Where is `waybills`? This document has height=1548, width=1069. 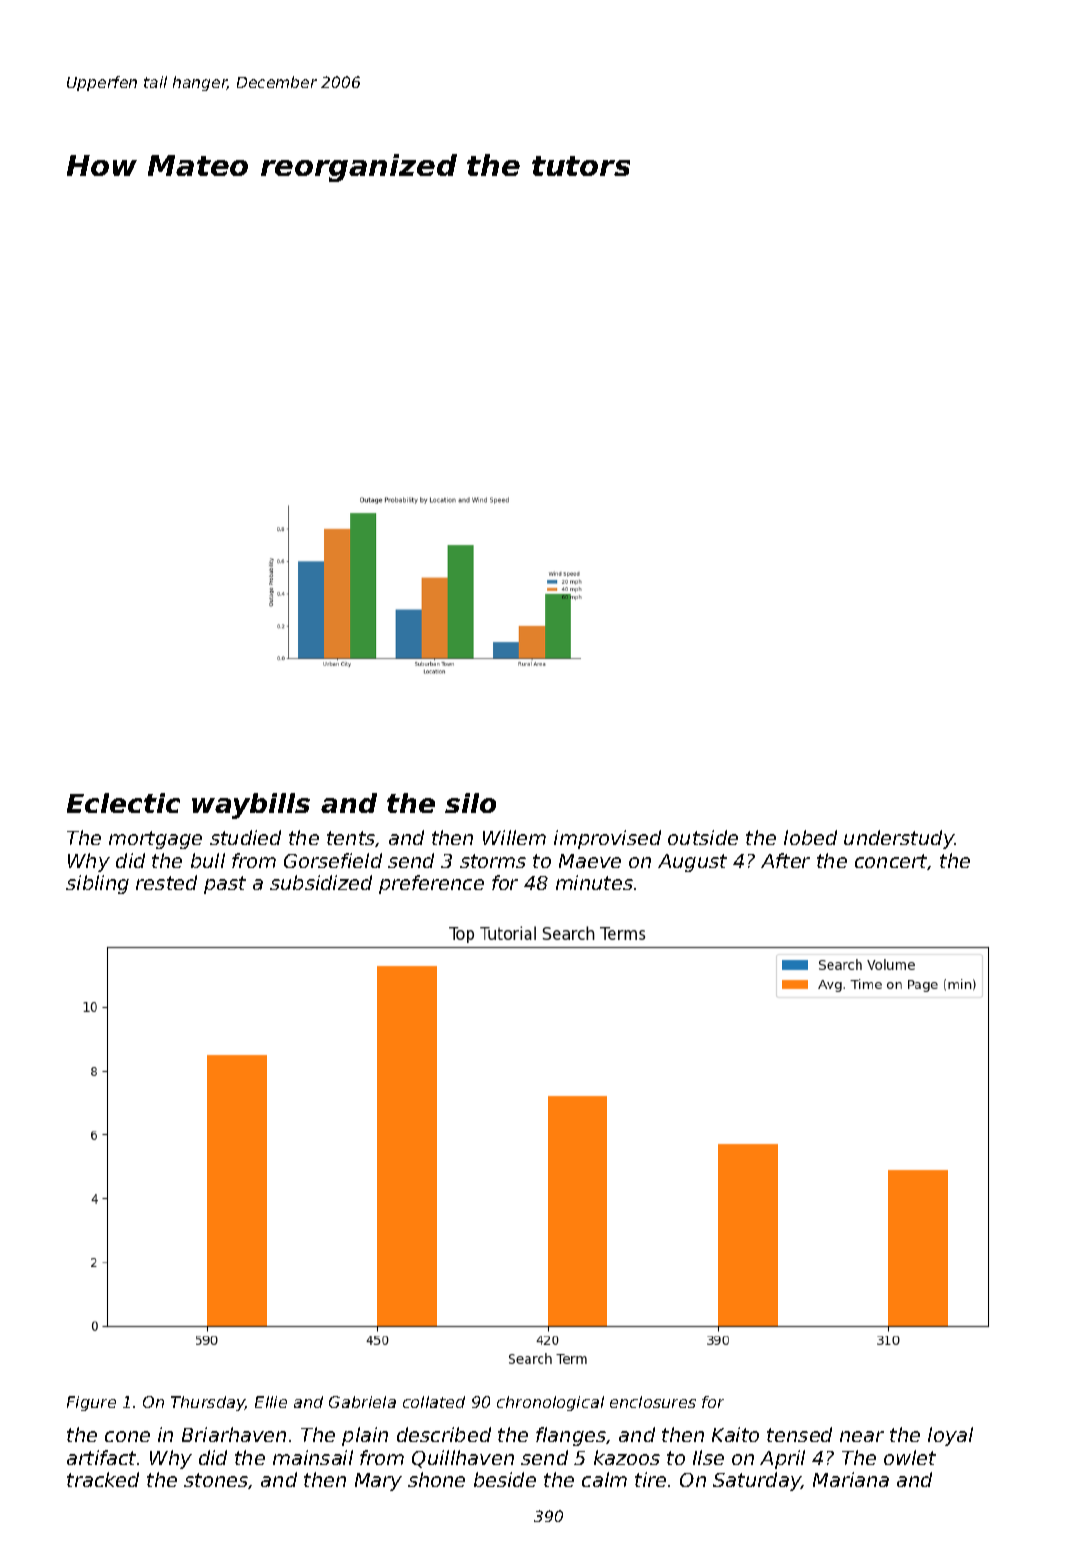
waybills is located at coordinates (251, 806).
